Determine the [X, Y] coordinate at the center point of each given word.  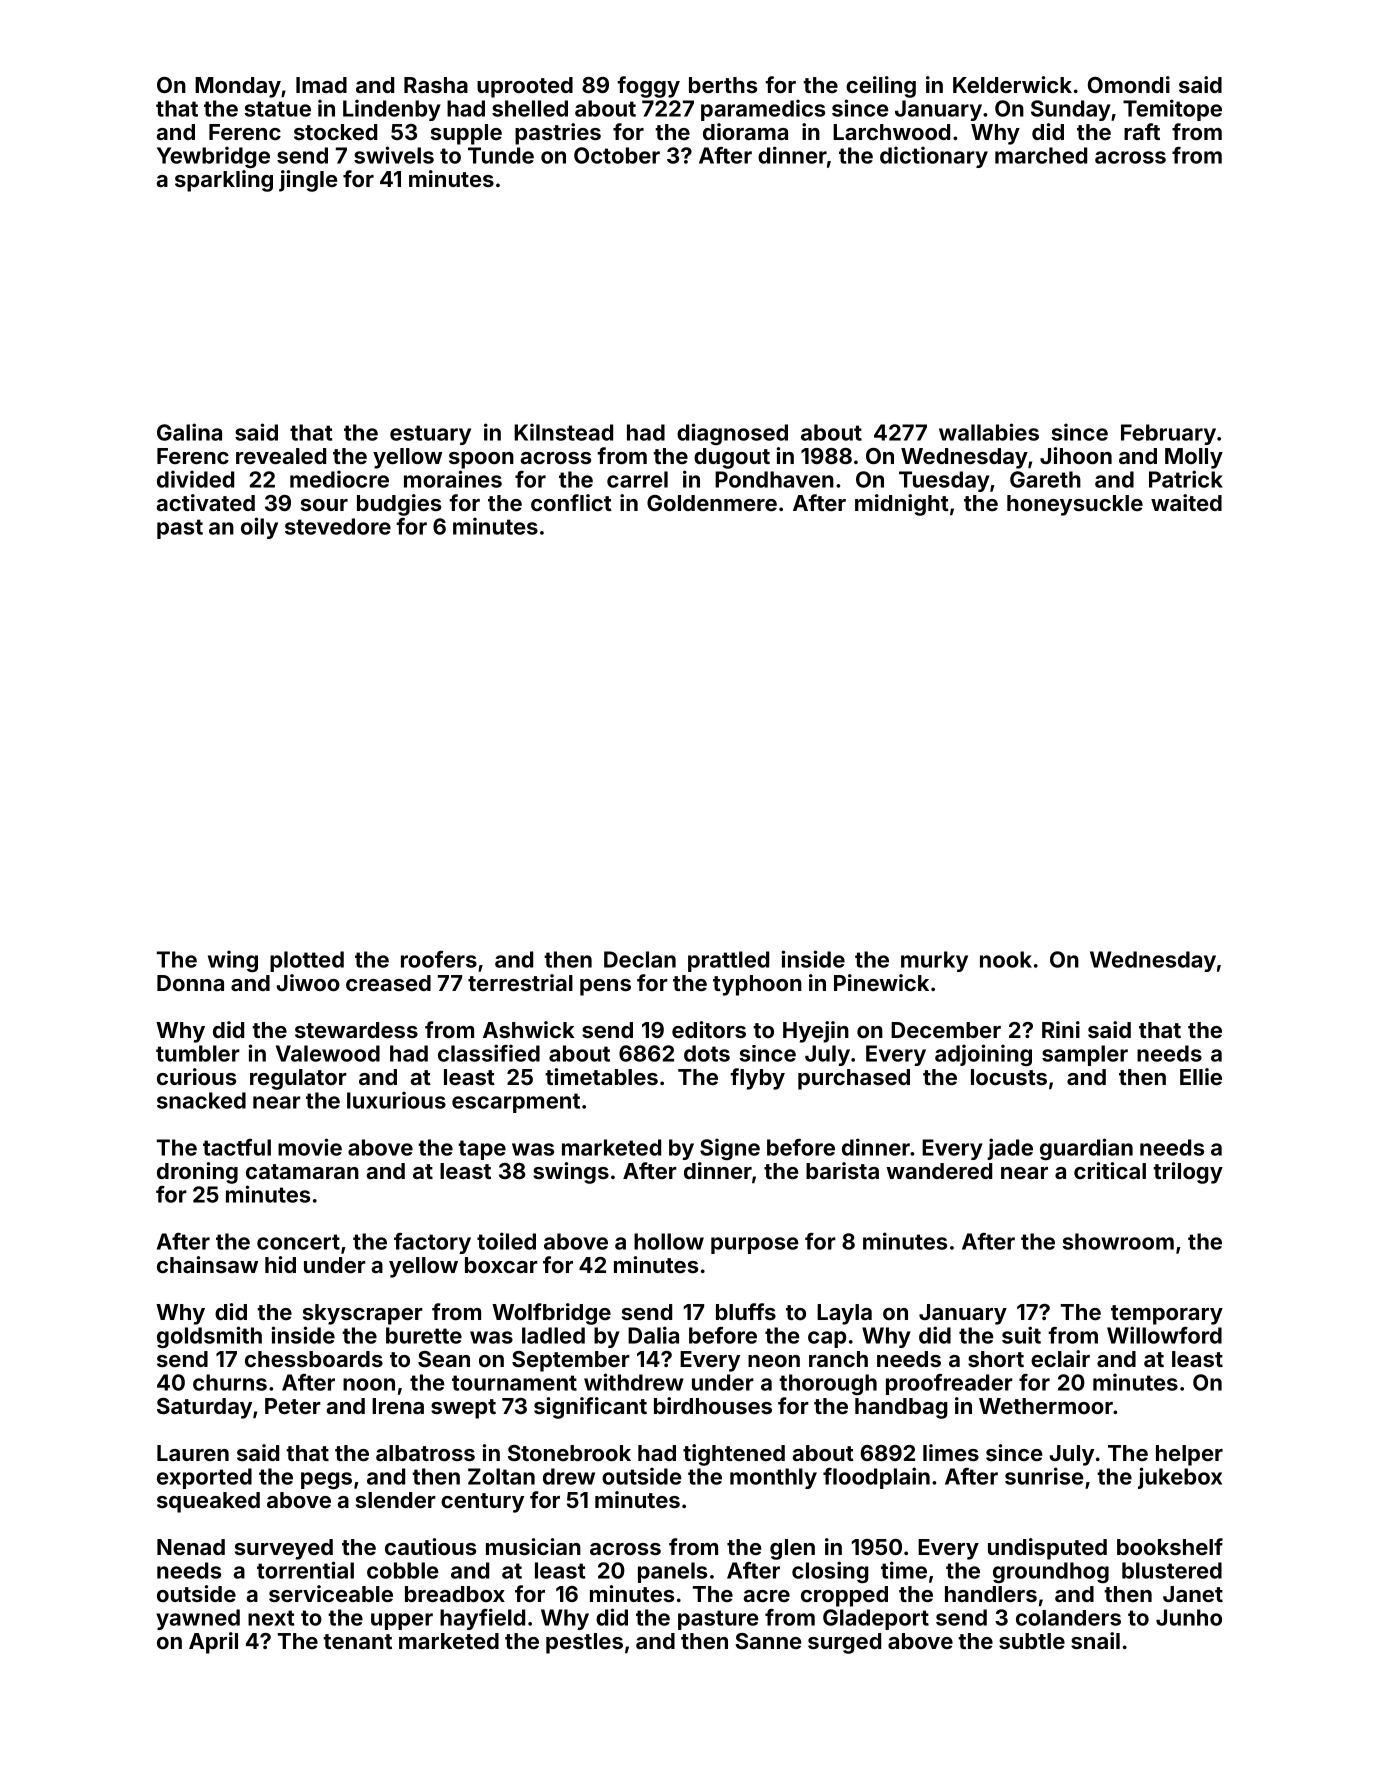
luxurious [396, 1100]
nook [1006, 959]
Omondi [1129, 84]
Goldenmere [712, 503]
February [1168, 434]
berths [723, 85]
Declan [640, 959]
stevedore [338, 526]
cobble [403, 1570]
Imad [321, 85]
